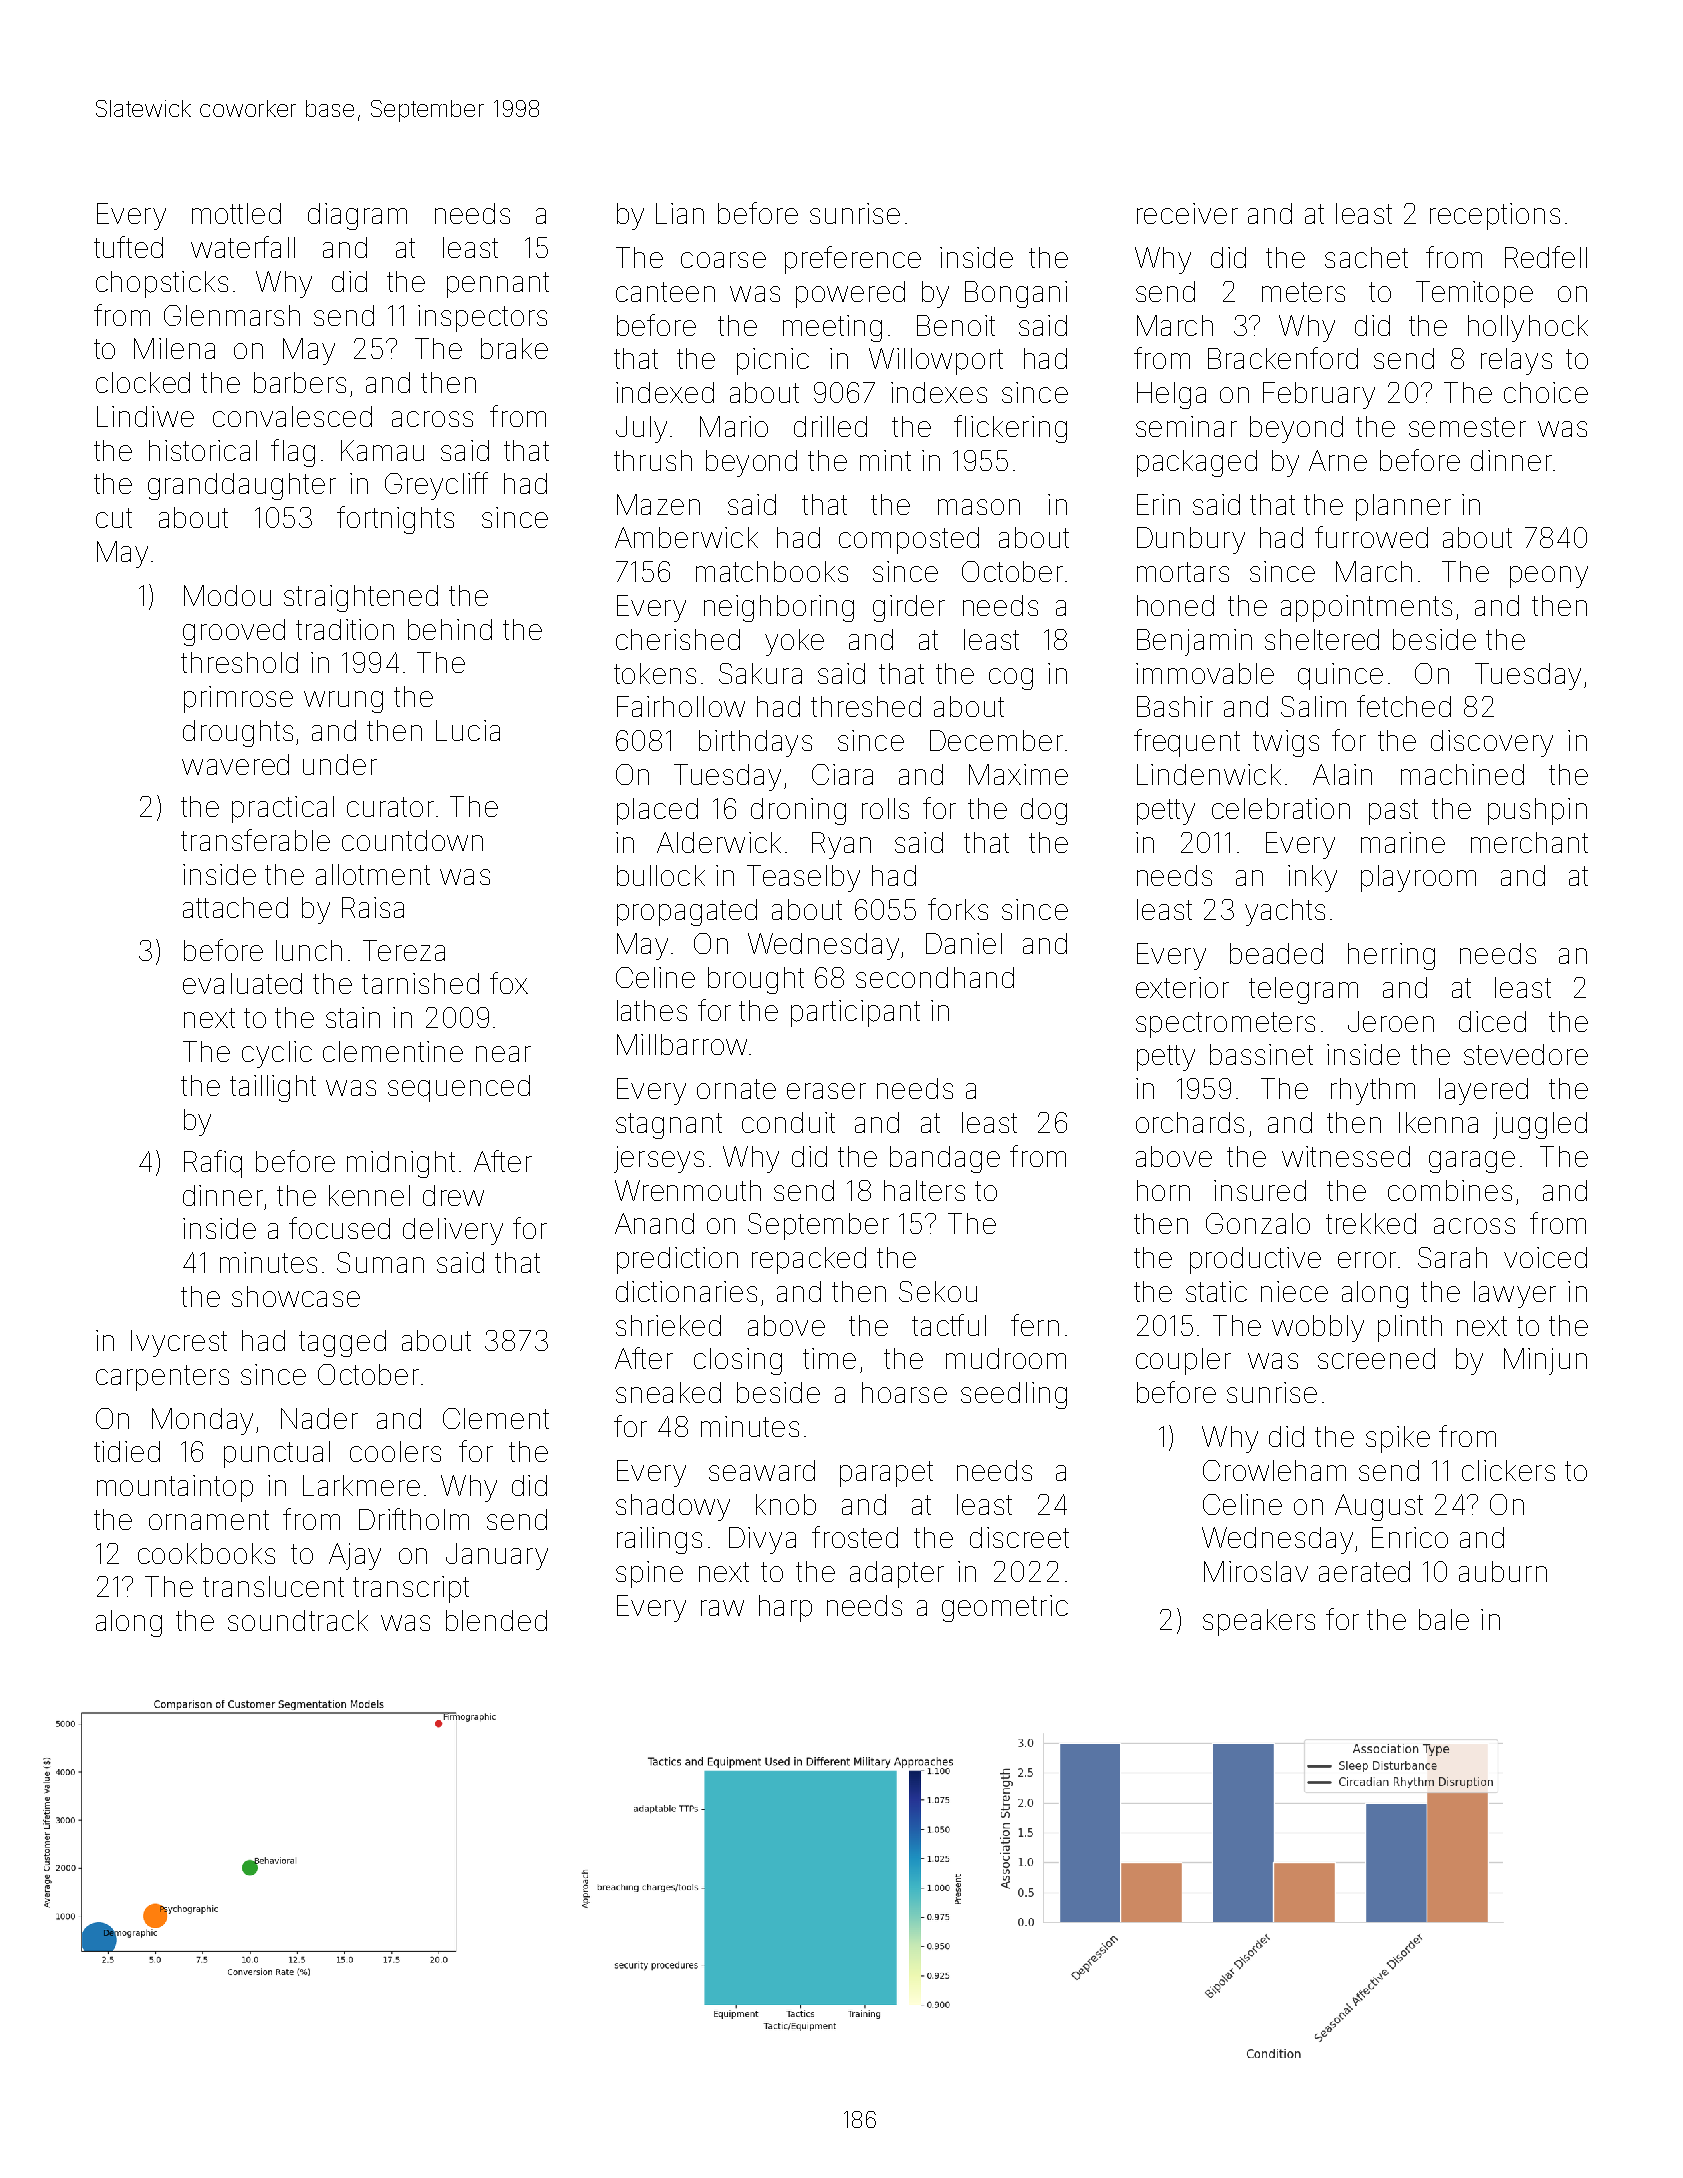 Image resolution: width=1683 pixels, height=2178 pixels. What do you see at coordinates (1187, 213) in the page?
I see `receiver` at bounding box center [1187, 213].
